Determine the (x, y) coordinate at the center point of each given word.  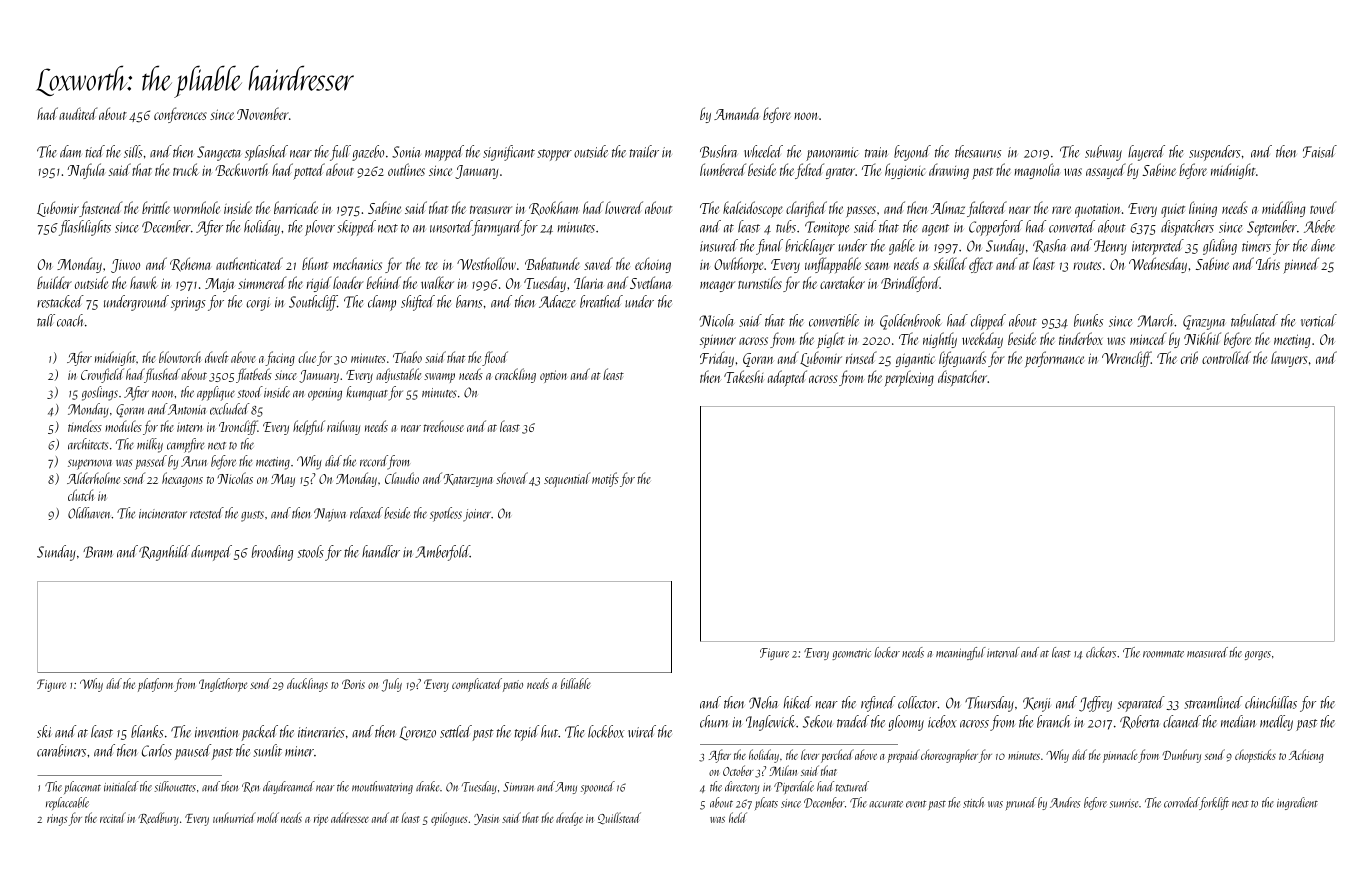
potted (309, 171)
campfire (185, 445)
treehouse (443, 426)
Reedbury (158, 819)
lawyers (1289, 359)
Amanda (736, 113)
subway (1103, 153)
